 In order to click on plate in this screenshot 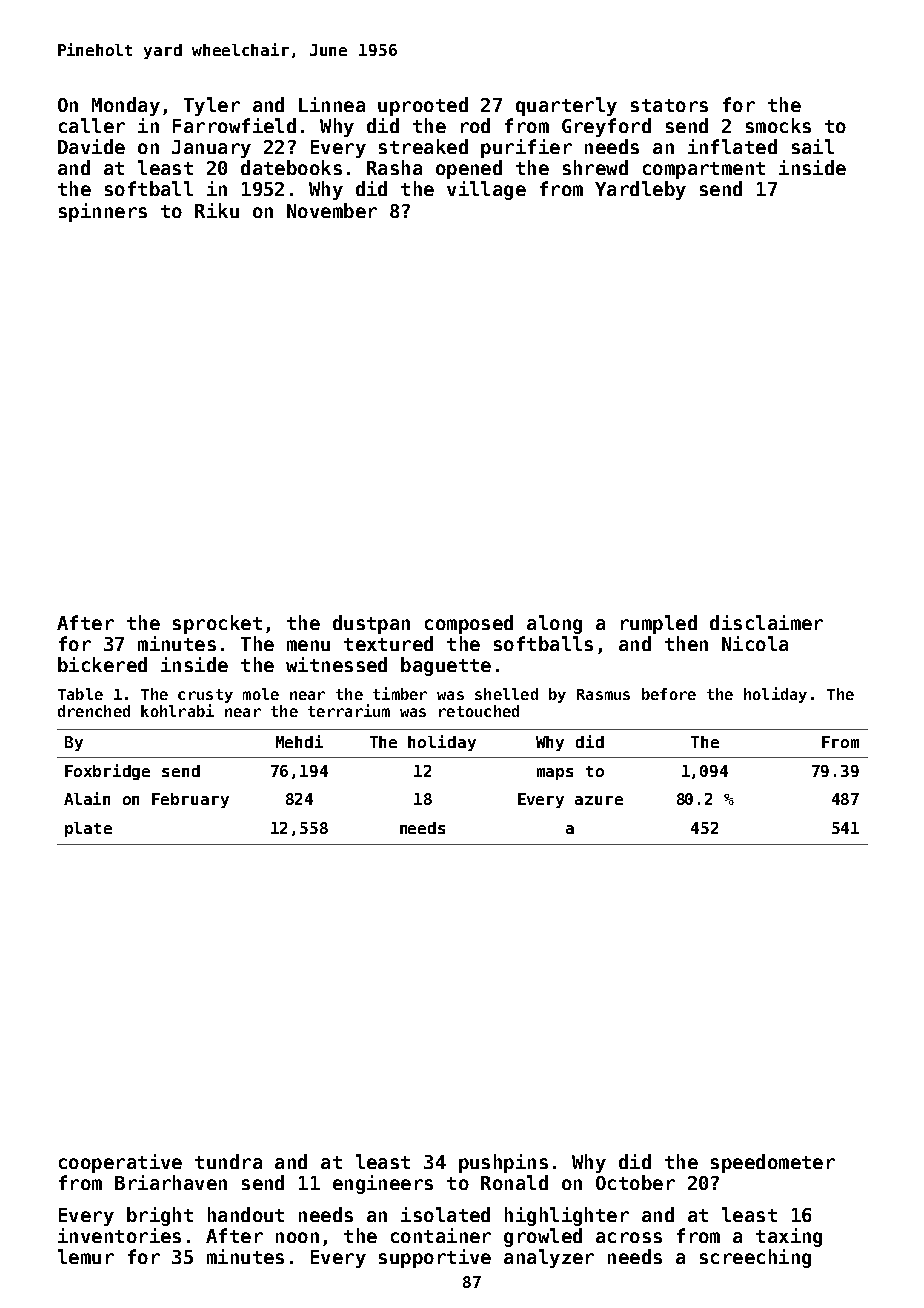, I will do `click(88, 829)`.
